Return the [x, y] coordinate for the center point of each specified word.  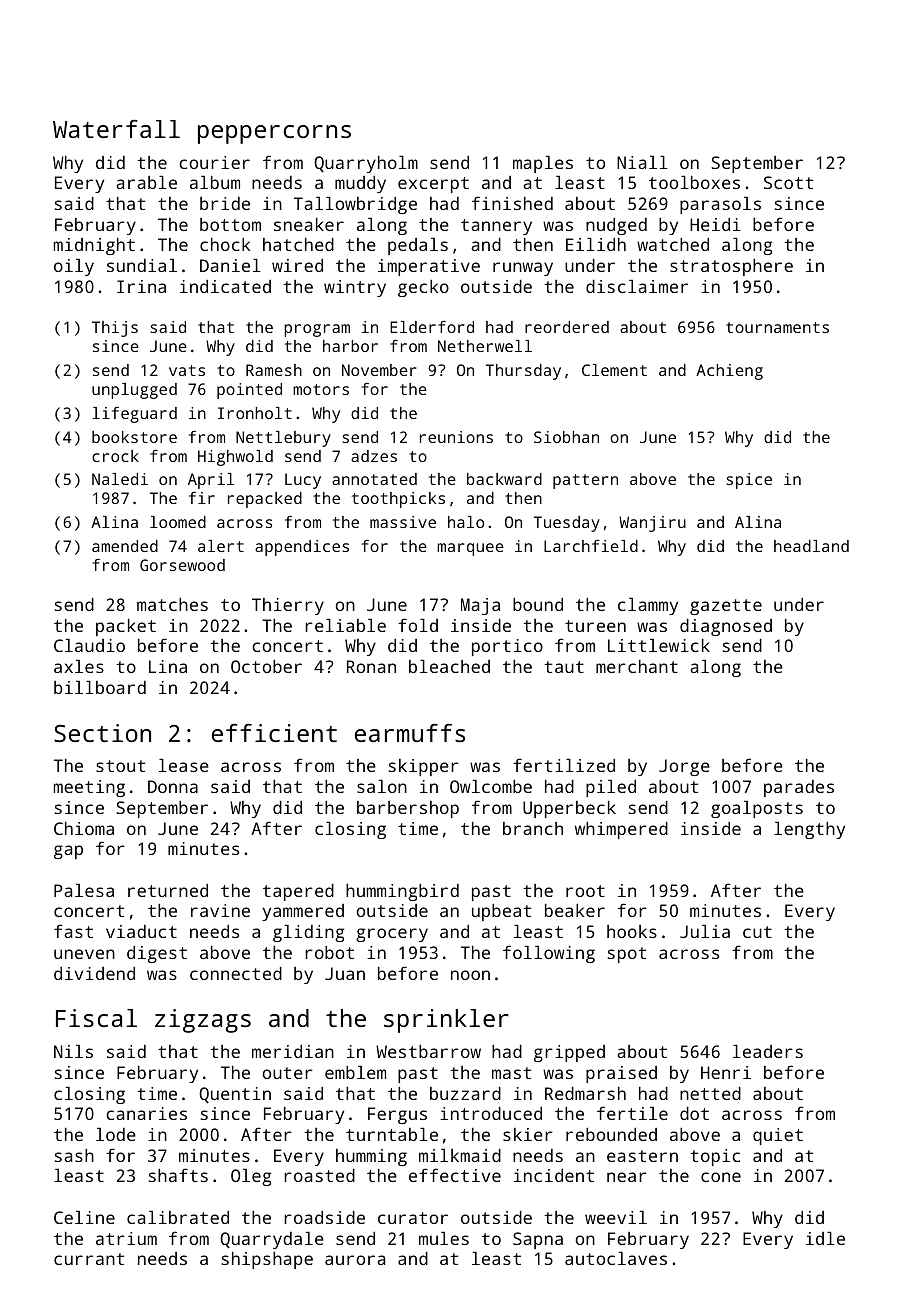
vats [187, 370]
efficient [274, 733]
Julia [705, 931]
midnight [94, 246]
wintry [355, 288]
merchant [637, 666]
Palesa [84, 890]
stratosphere [731, 267]
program [317, 330]
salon [382, 786]
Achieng [729, 372]
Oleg [251, 1177]
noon [470, 975]
